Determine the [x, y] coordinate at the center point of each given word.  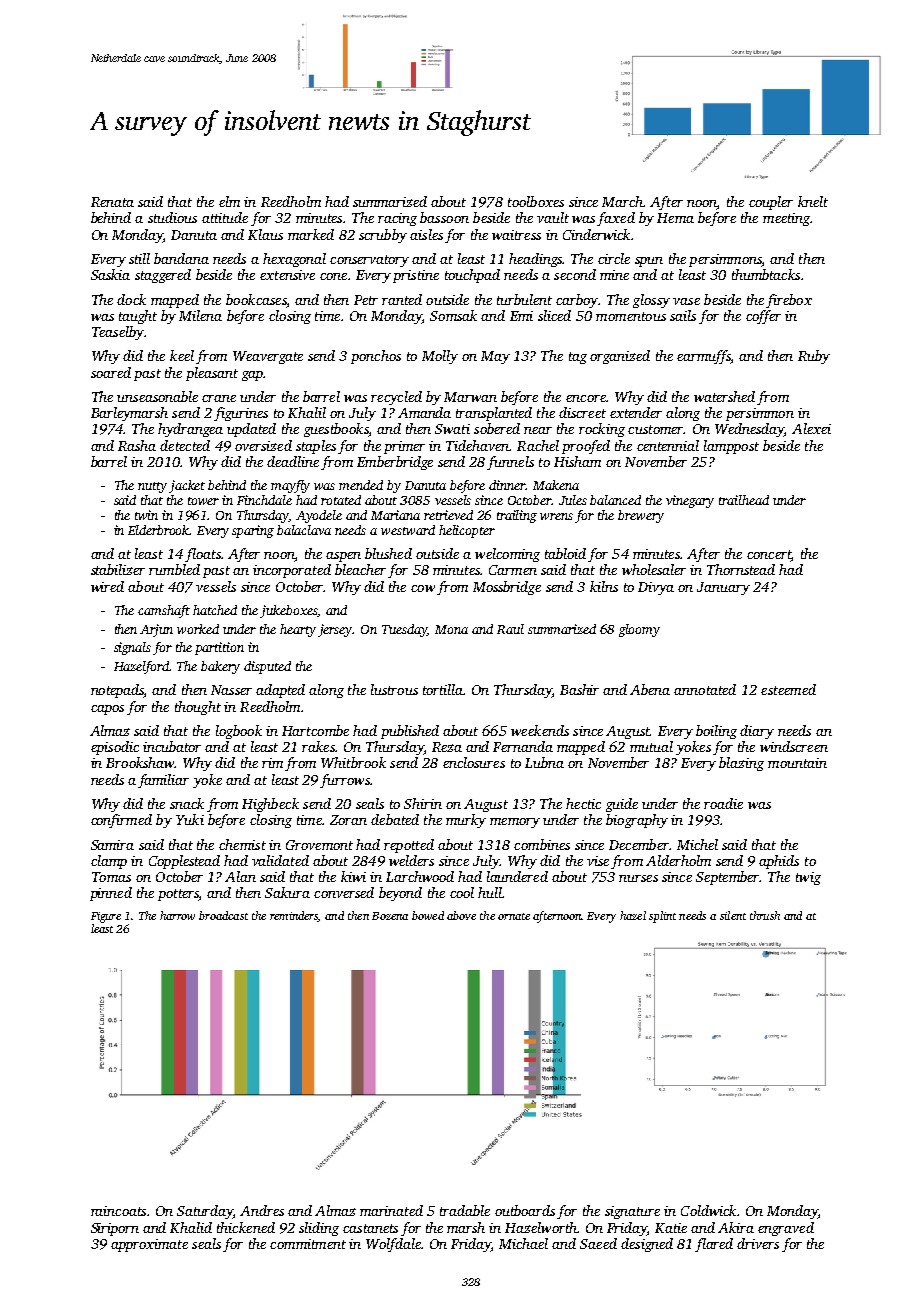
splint [662, 917]
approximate [149, 1245]
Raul [510, 629]
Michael [523, 1243]
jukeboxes [289, 611]
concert [769, 556]
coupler [771, 203]
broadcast [223, 915]
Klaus [265, 234]
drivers [758, 1243]
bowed [428, 915]
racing [397, 219]
